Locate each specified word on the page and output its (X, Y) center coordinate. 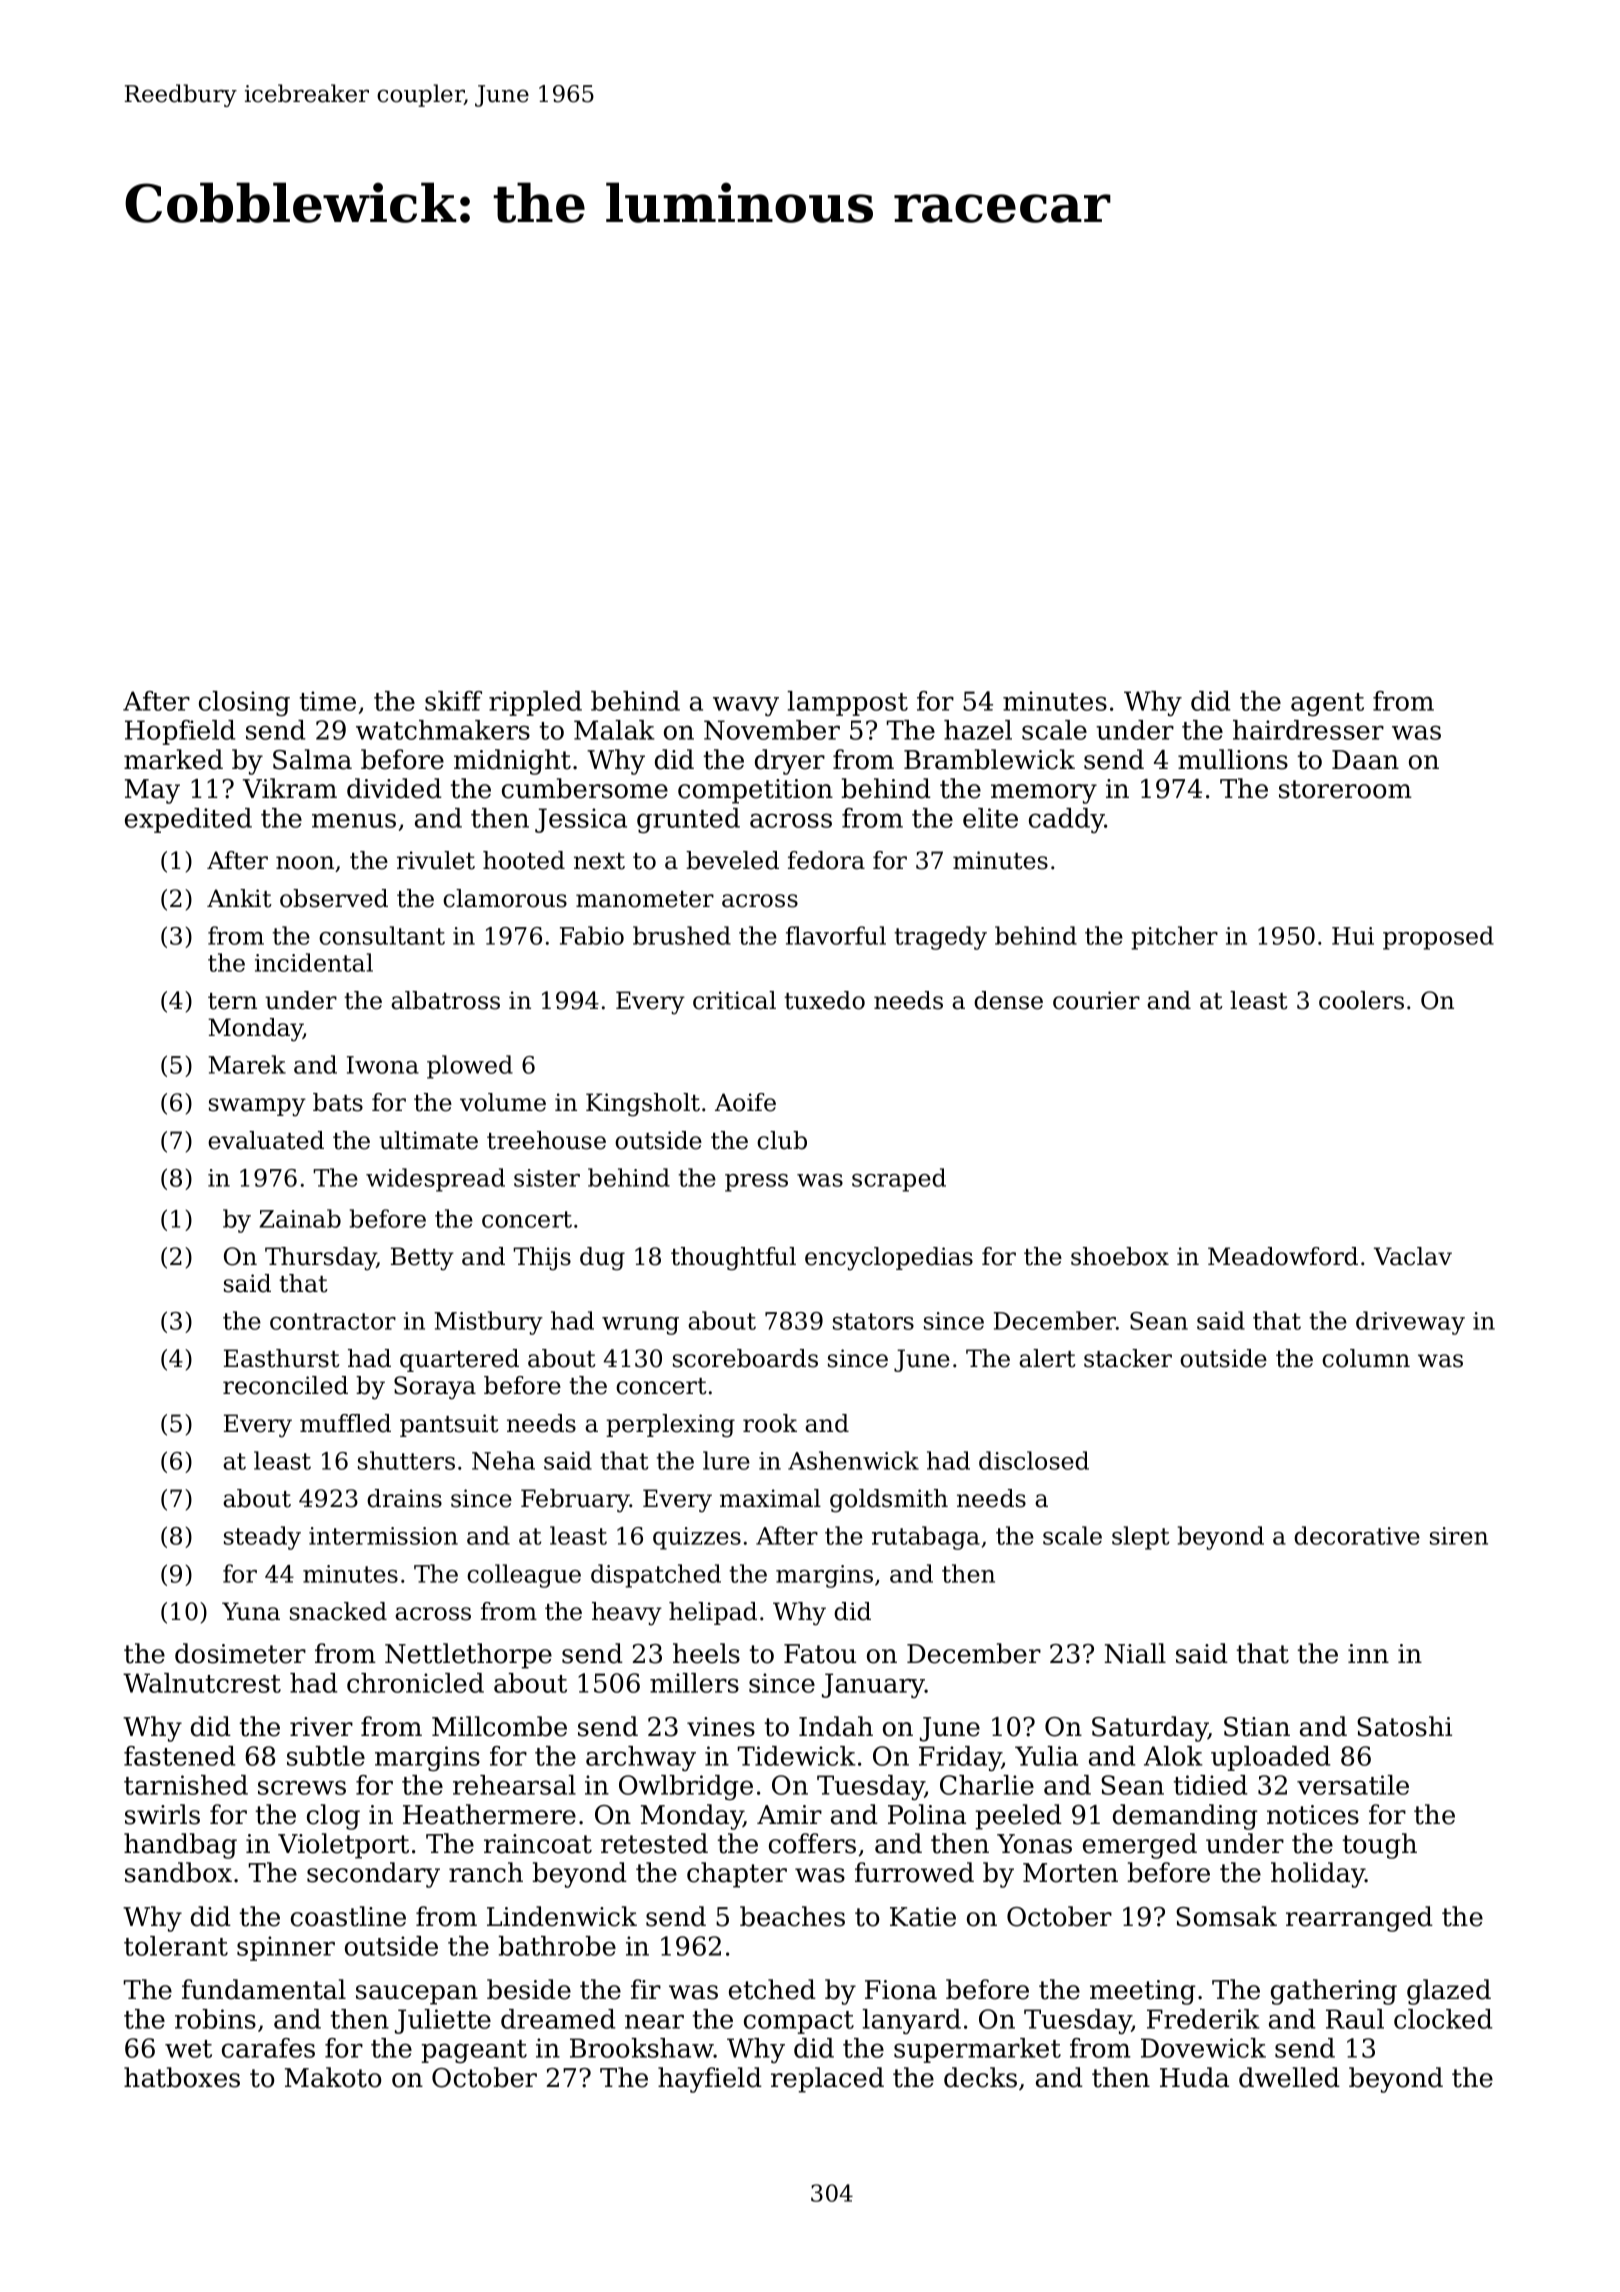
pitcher (1174, 938)
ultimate (428, 1140)
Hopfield (180, 732)
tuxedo (824, 1000)
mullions (1233, 759)
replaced (827, 2080)
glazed (1449, 1992)
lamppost (847, 703)
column (1366, 1358)
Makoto (333, 2077)
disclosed (1034, 1460)
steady (262, 1538)
